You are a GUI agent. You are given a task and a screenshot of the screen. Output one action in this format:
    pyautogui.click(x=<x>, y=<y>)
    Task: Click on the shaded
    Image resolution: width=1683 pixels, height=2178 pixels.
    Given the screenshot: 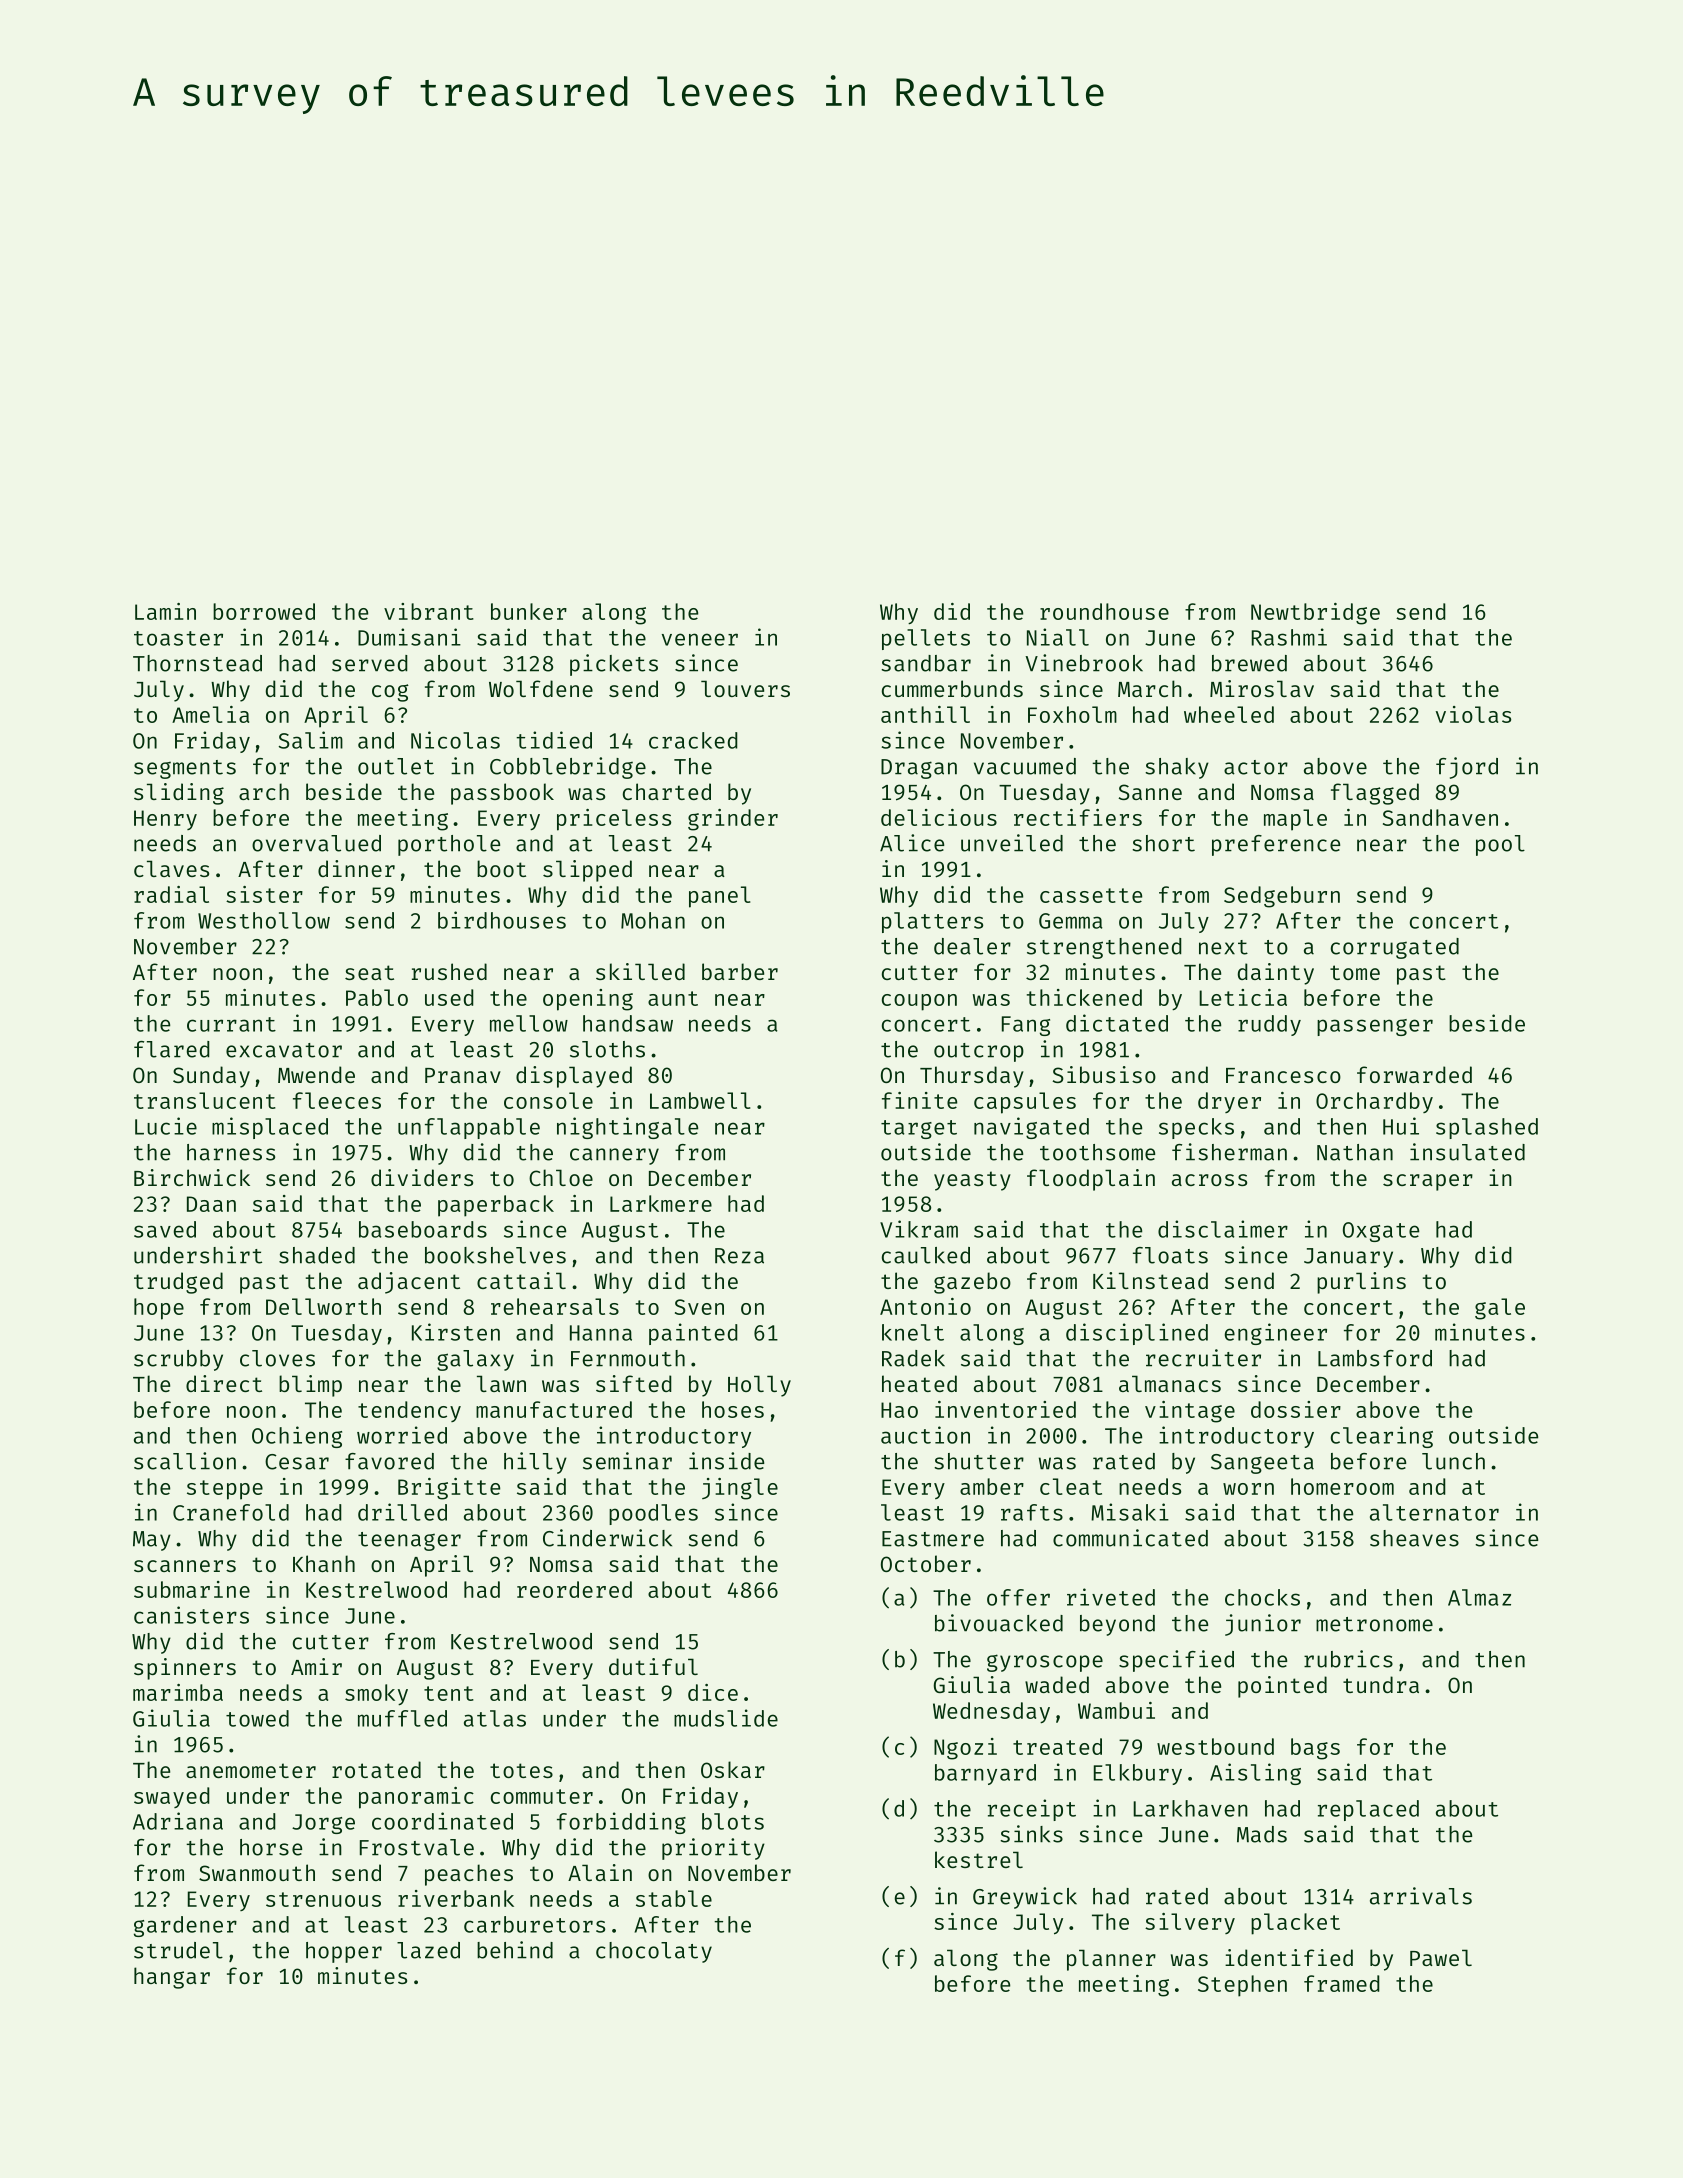 What is the action you would take?
    pyautogui.click(x=317, y=1255)
